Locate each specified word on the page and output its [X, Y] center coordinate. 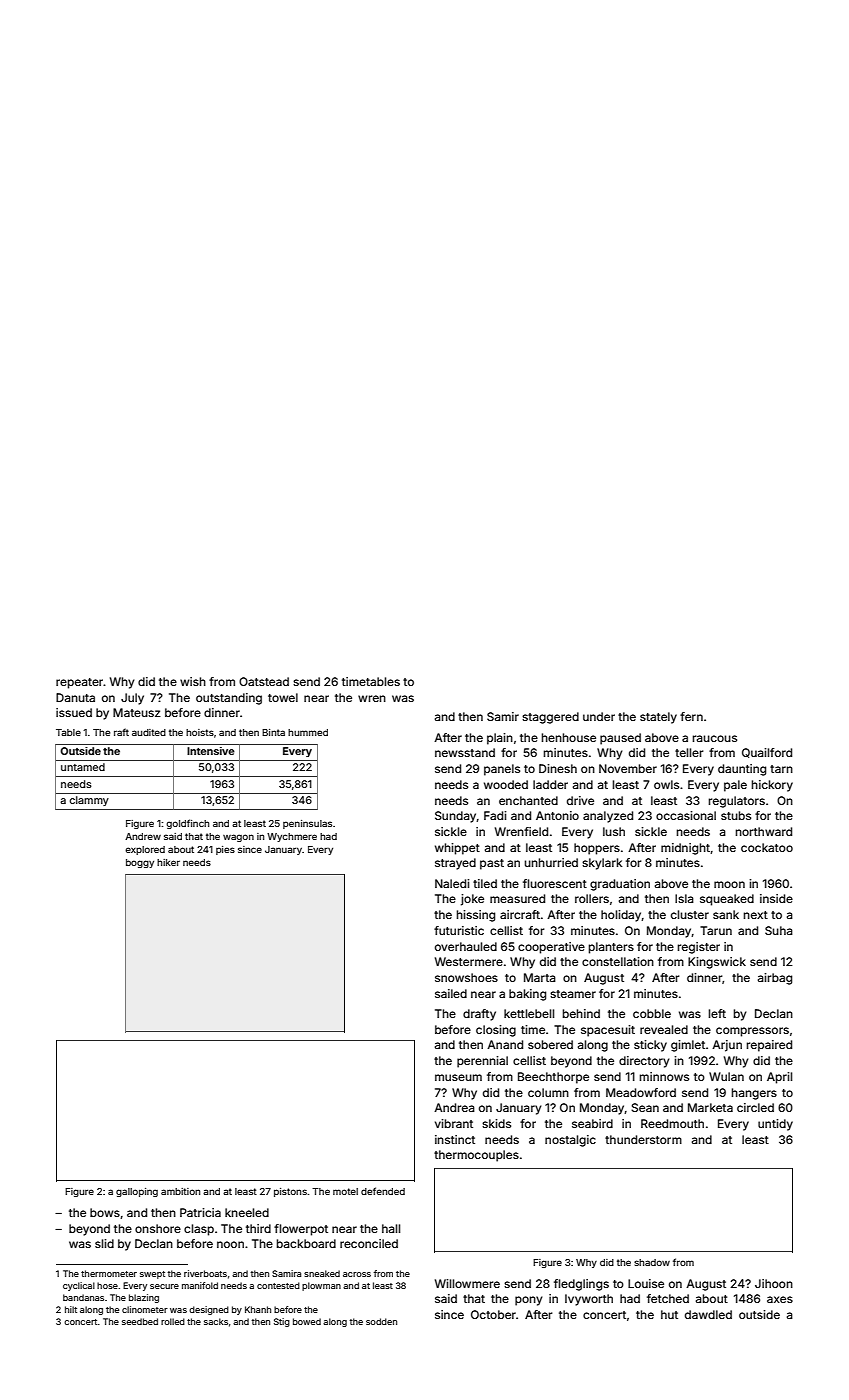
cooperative [551, 948]
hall [391, 1228]
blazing [144, 1298]
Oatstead [264, 681]
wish [193, 681]
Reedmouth [672, 1123]
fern [691, 716]
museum [458, 1077]
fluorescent [555, 883]
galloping [137, 1192]
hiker [168, 862]
